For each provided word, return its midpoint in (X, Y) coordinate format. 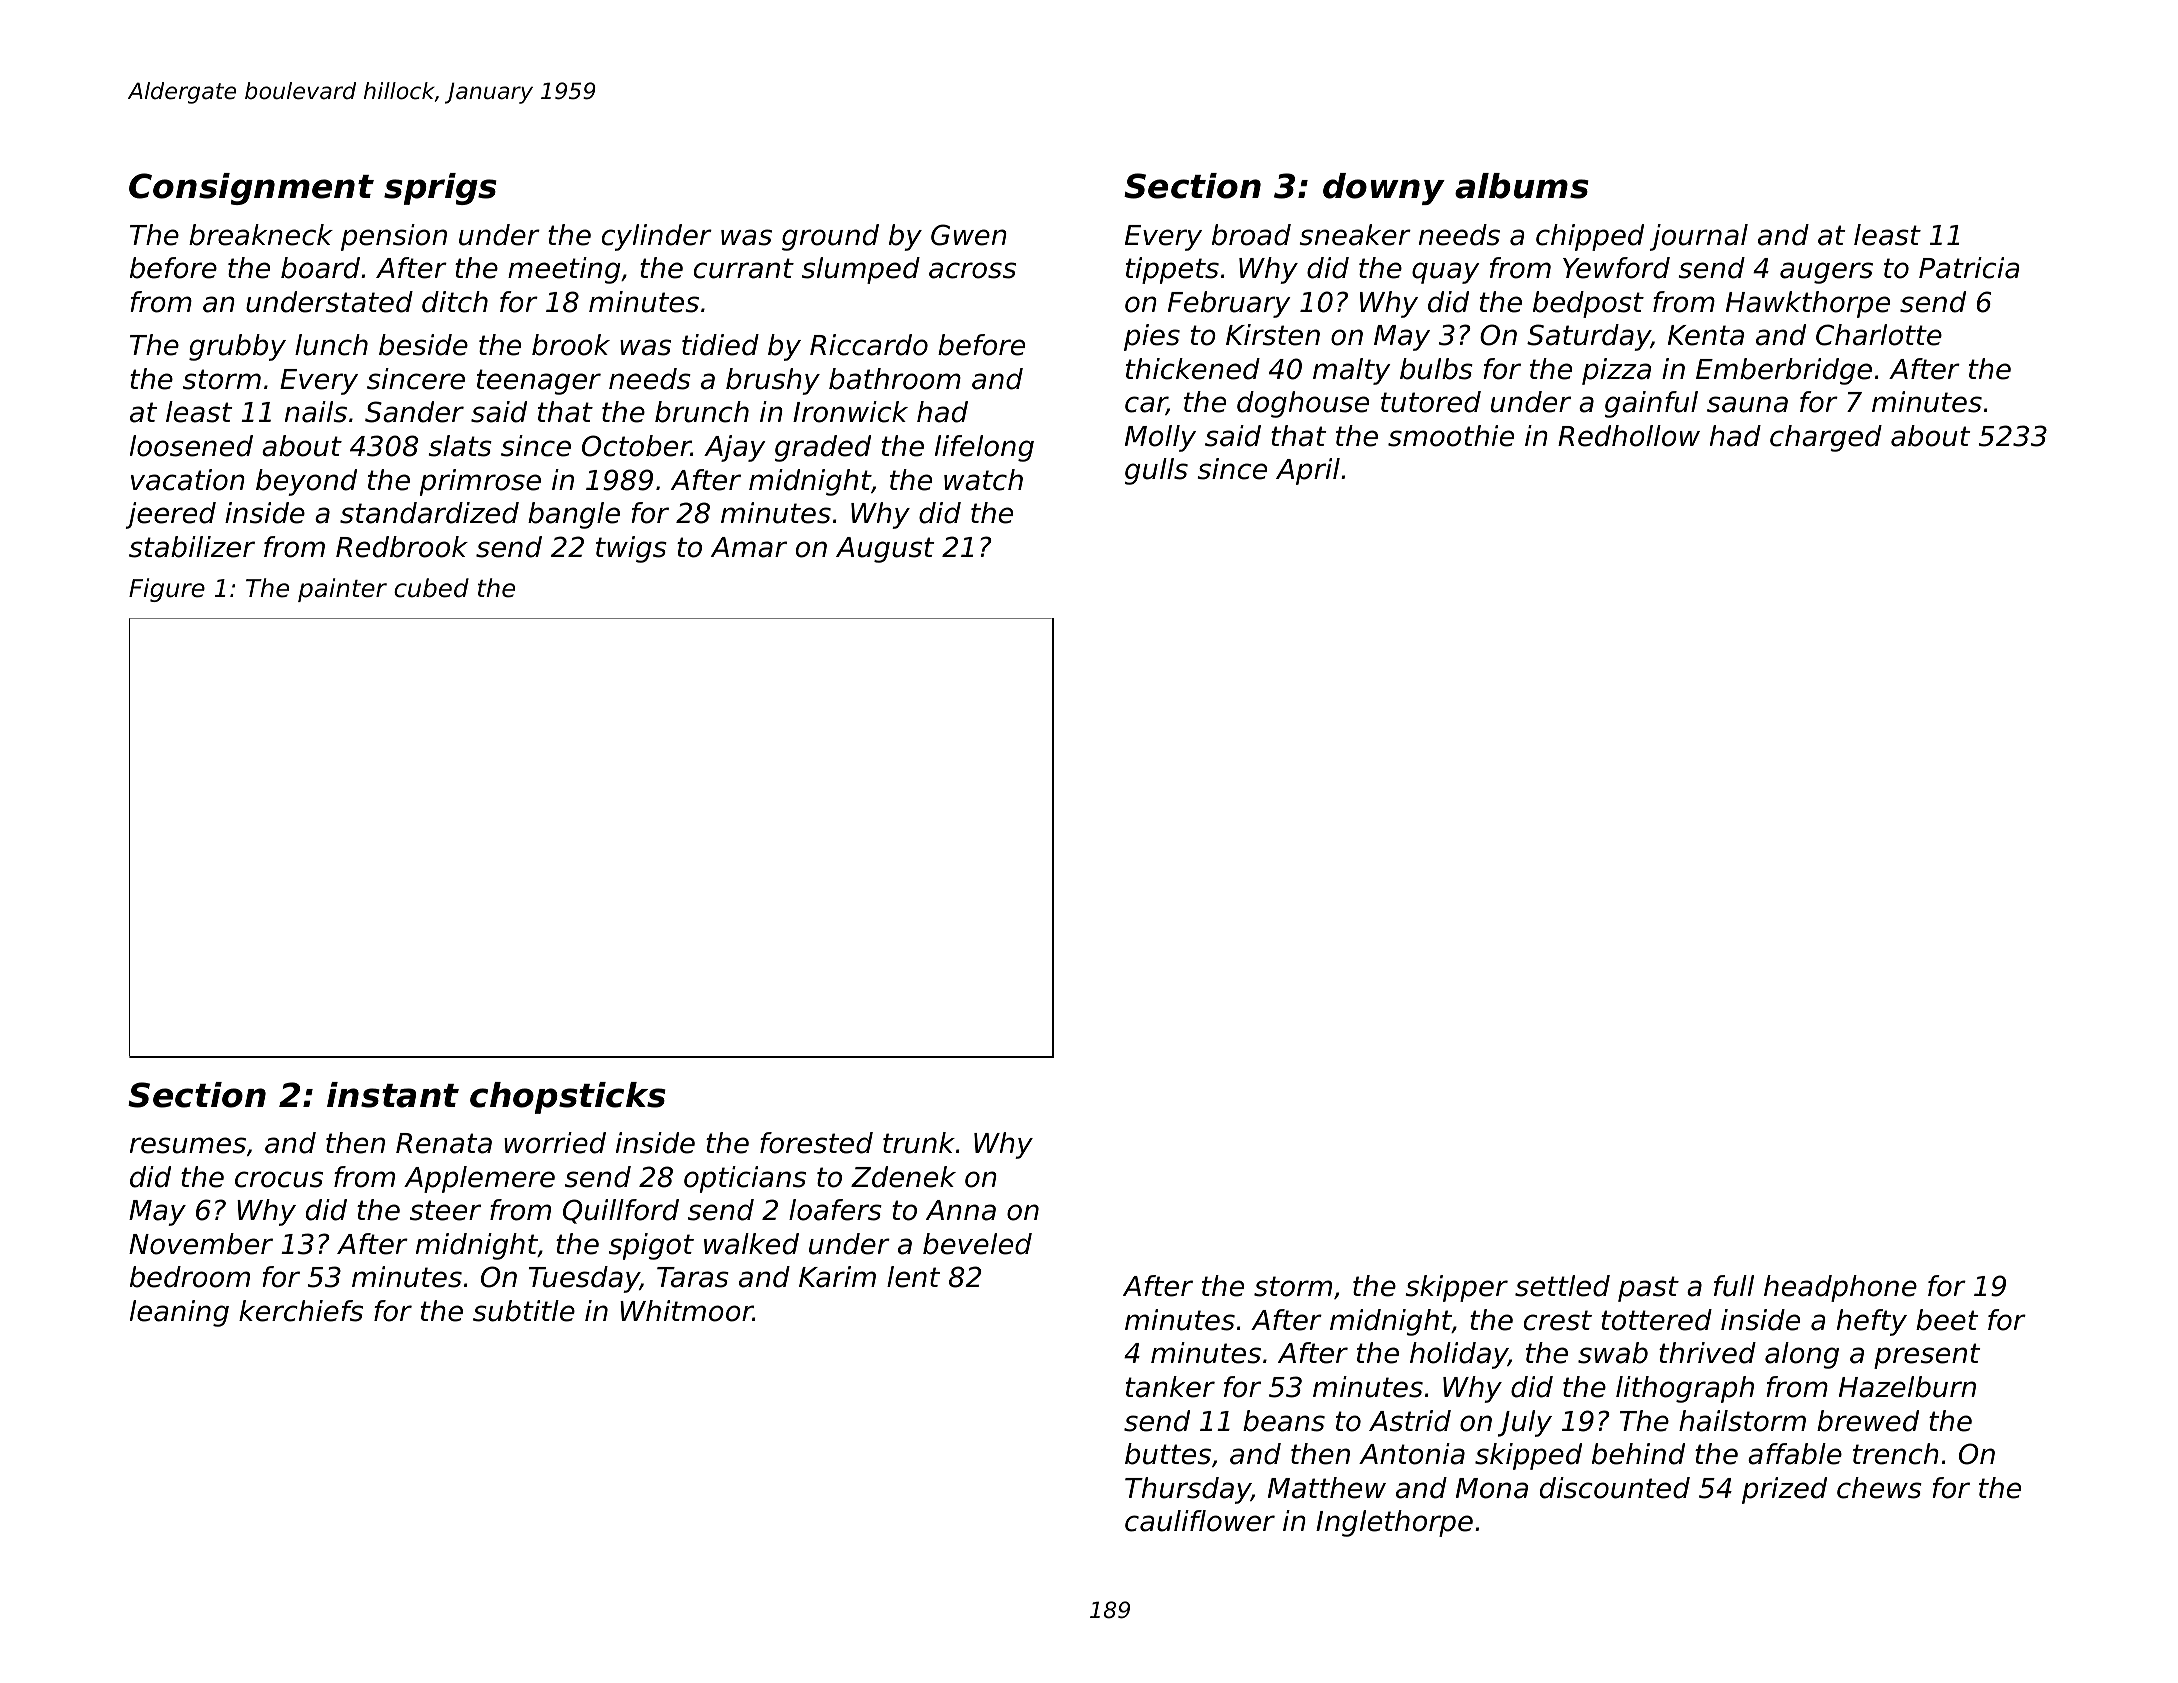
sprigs (440, 189)
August (885, 550)
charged (1826, 438)
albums (1522, 186)
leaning (179, 1313)
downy (1384, 189)
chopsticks (568, 1098)
